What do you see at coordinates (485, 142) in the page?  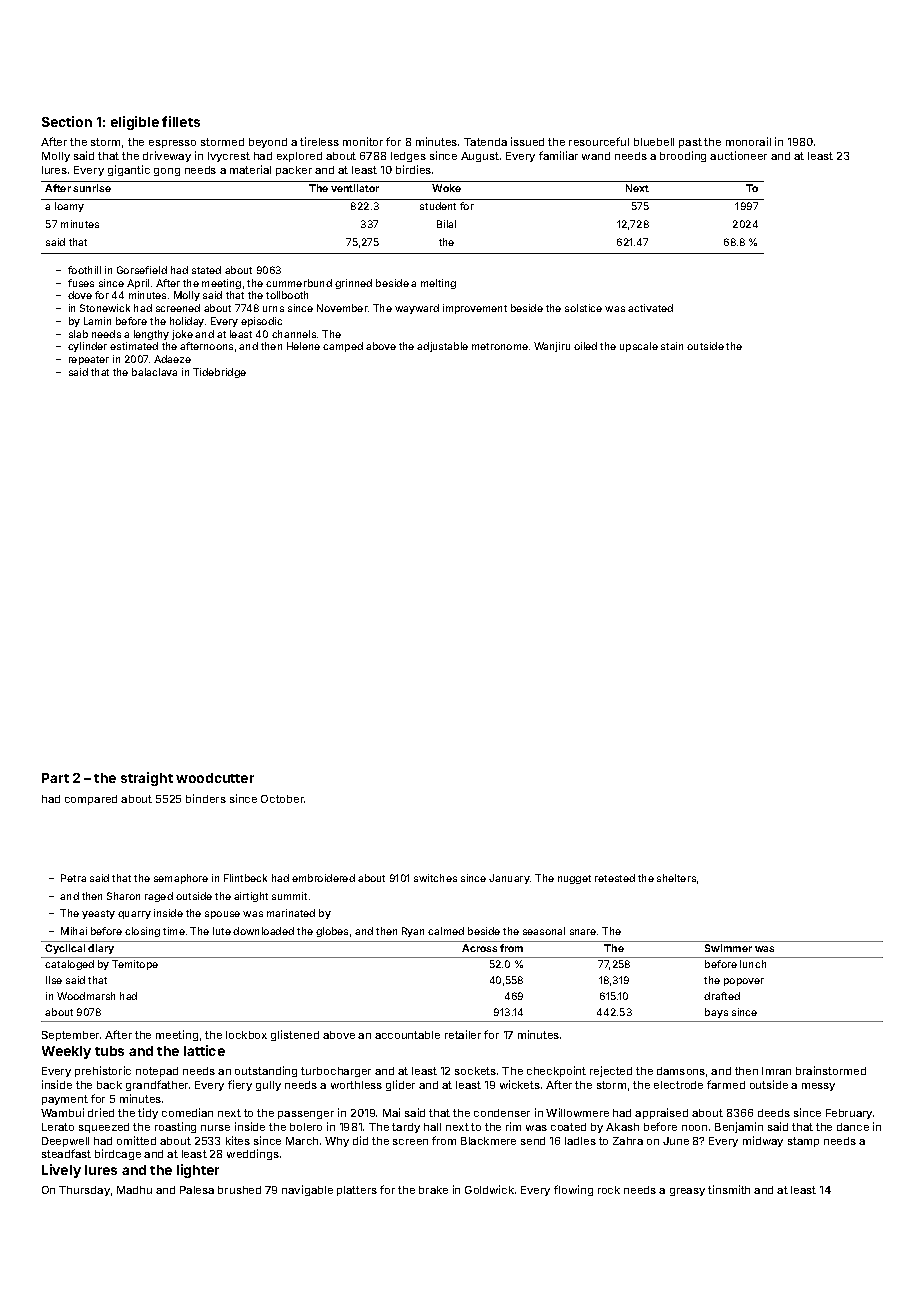 I see `Tatenda` at bounding box center [485, 142].
